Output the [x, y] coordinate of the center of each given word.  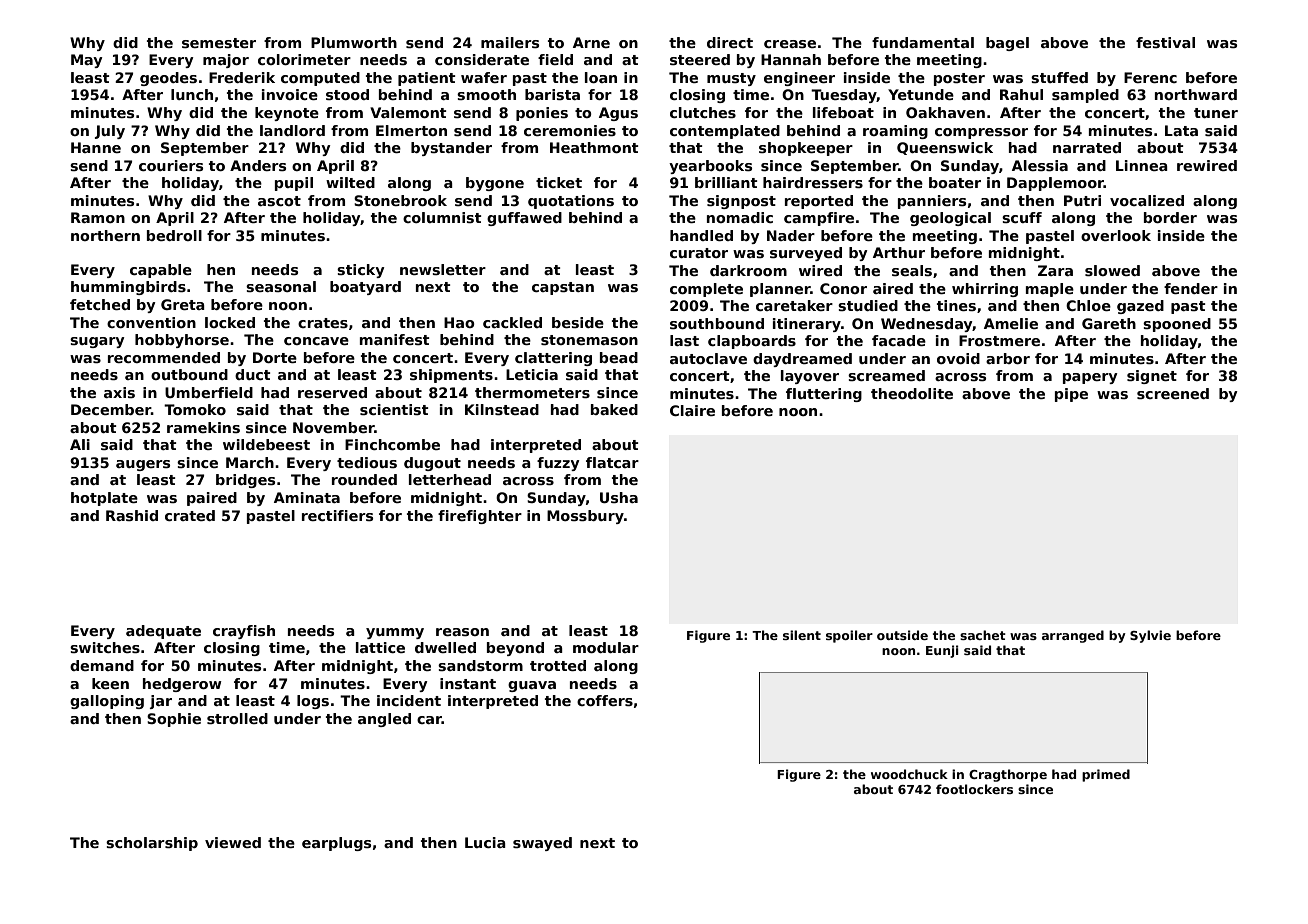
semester [219, 43]
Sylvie [1150, 636]
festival [1165, 42]
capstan [563, 288]
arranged [1073, 636]
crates [323, 323]
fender [1191, 288]
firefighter [480, 517]
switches [105, 647]
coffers [605, 700]
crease [790, 44]
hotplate [104, 499]
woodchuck [909, 774]
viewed [233, 842]
